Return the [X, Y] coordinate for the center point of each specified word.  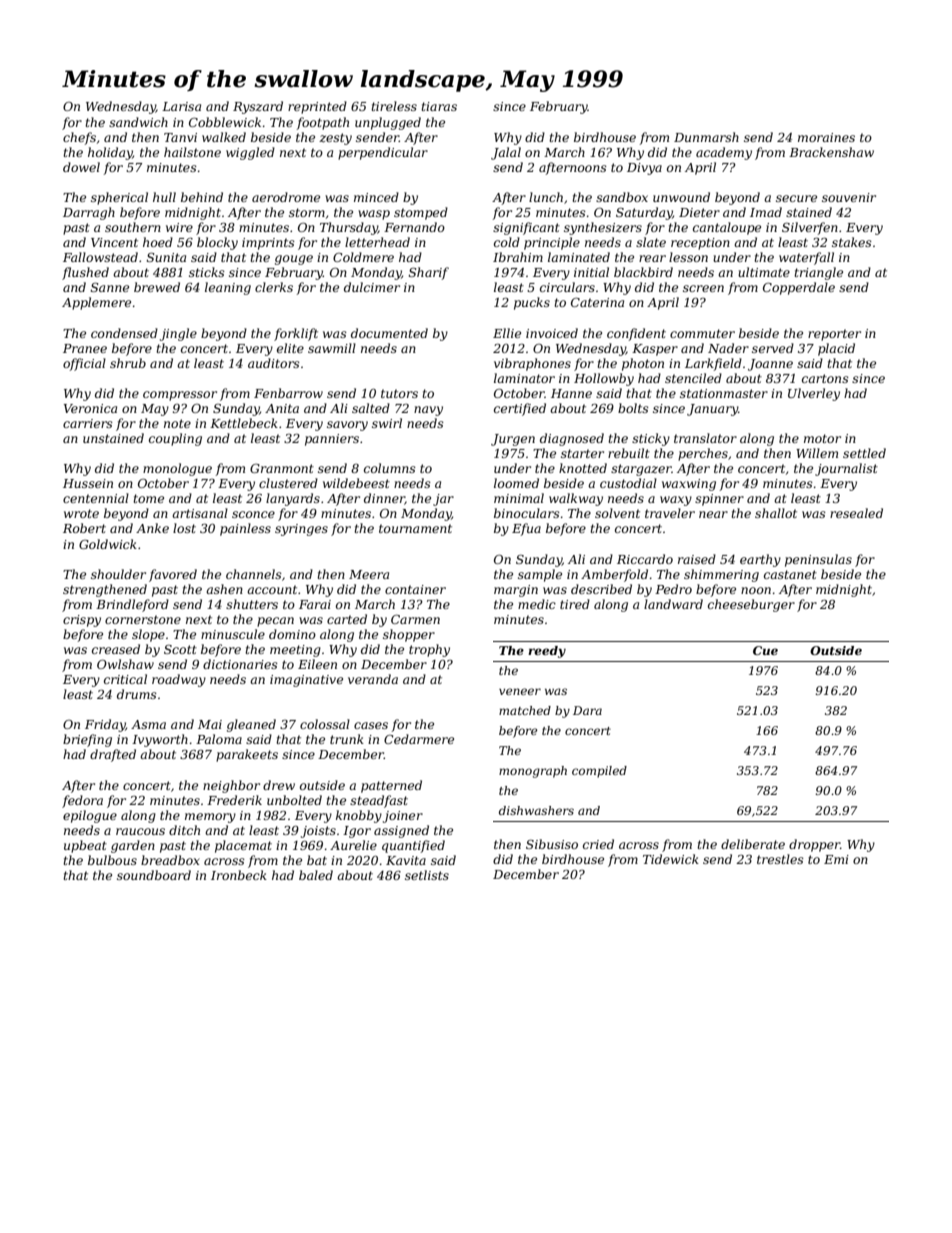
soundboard [154, 875]
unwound [681, 197]
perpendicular [383, 153]
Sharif [429, 273]
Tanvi [180, 137]
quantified [413, 846]
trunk [347, 739]
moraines [826, 137]
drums [137, 694]
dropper [814, 845]
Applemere [96, 303]
